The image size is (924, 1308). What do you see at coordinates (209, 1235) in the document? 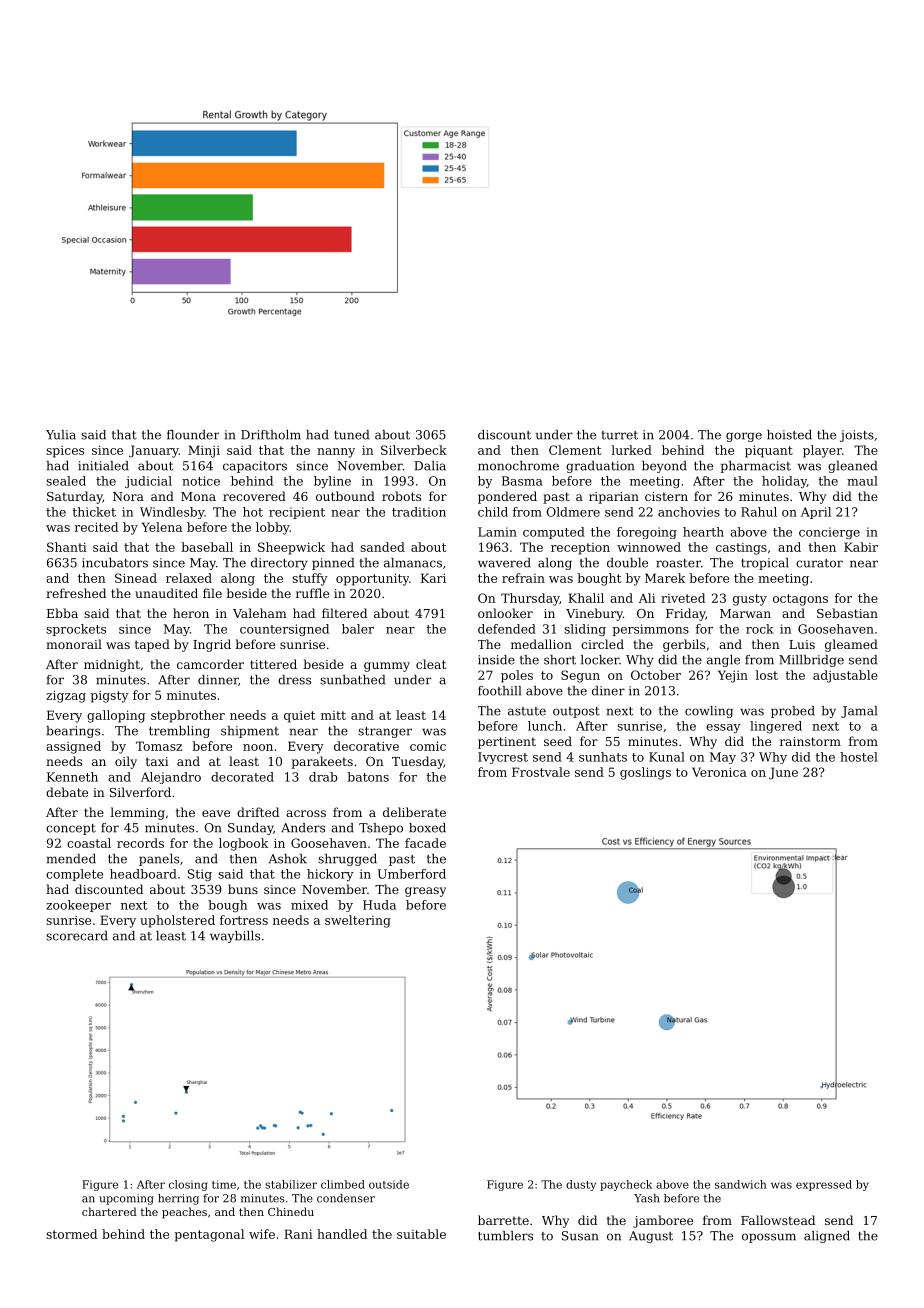
I see `pentagonal` at bounding box center [209, 1235].
